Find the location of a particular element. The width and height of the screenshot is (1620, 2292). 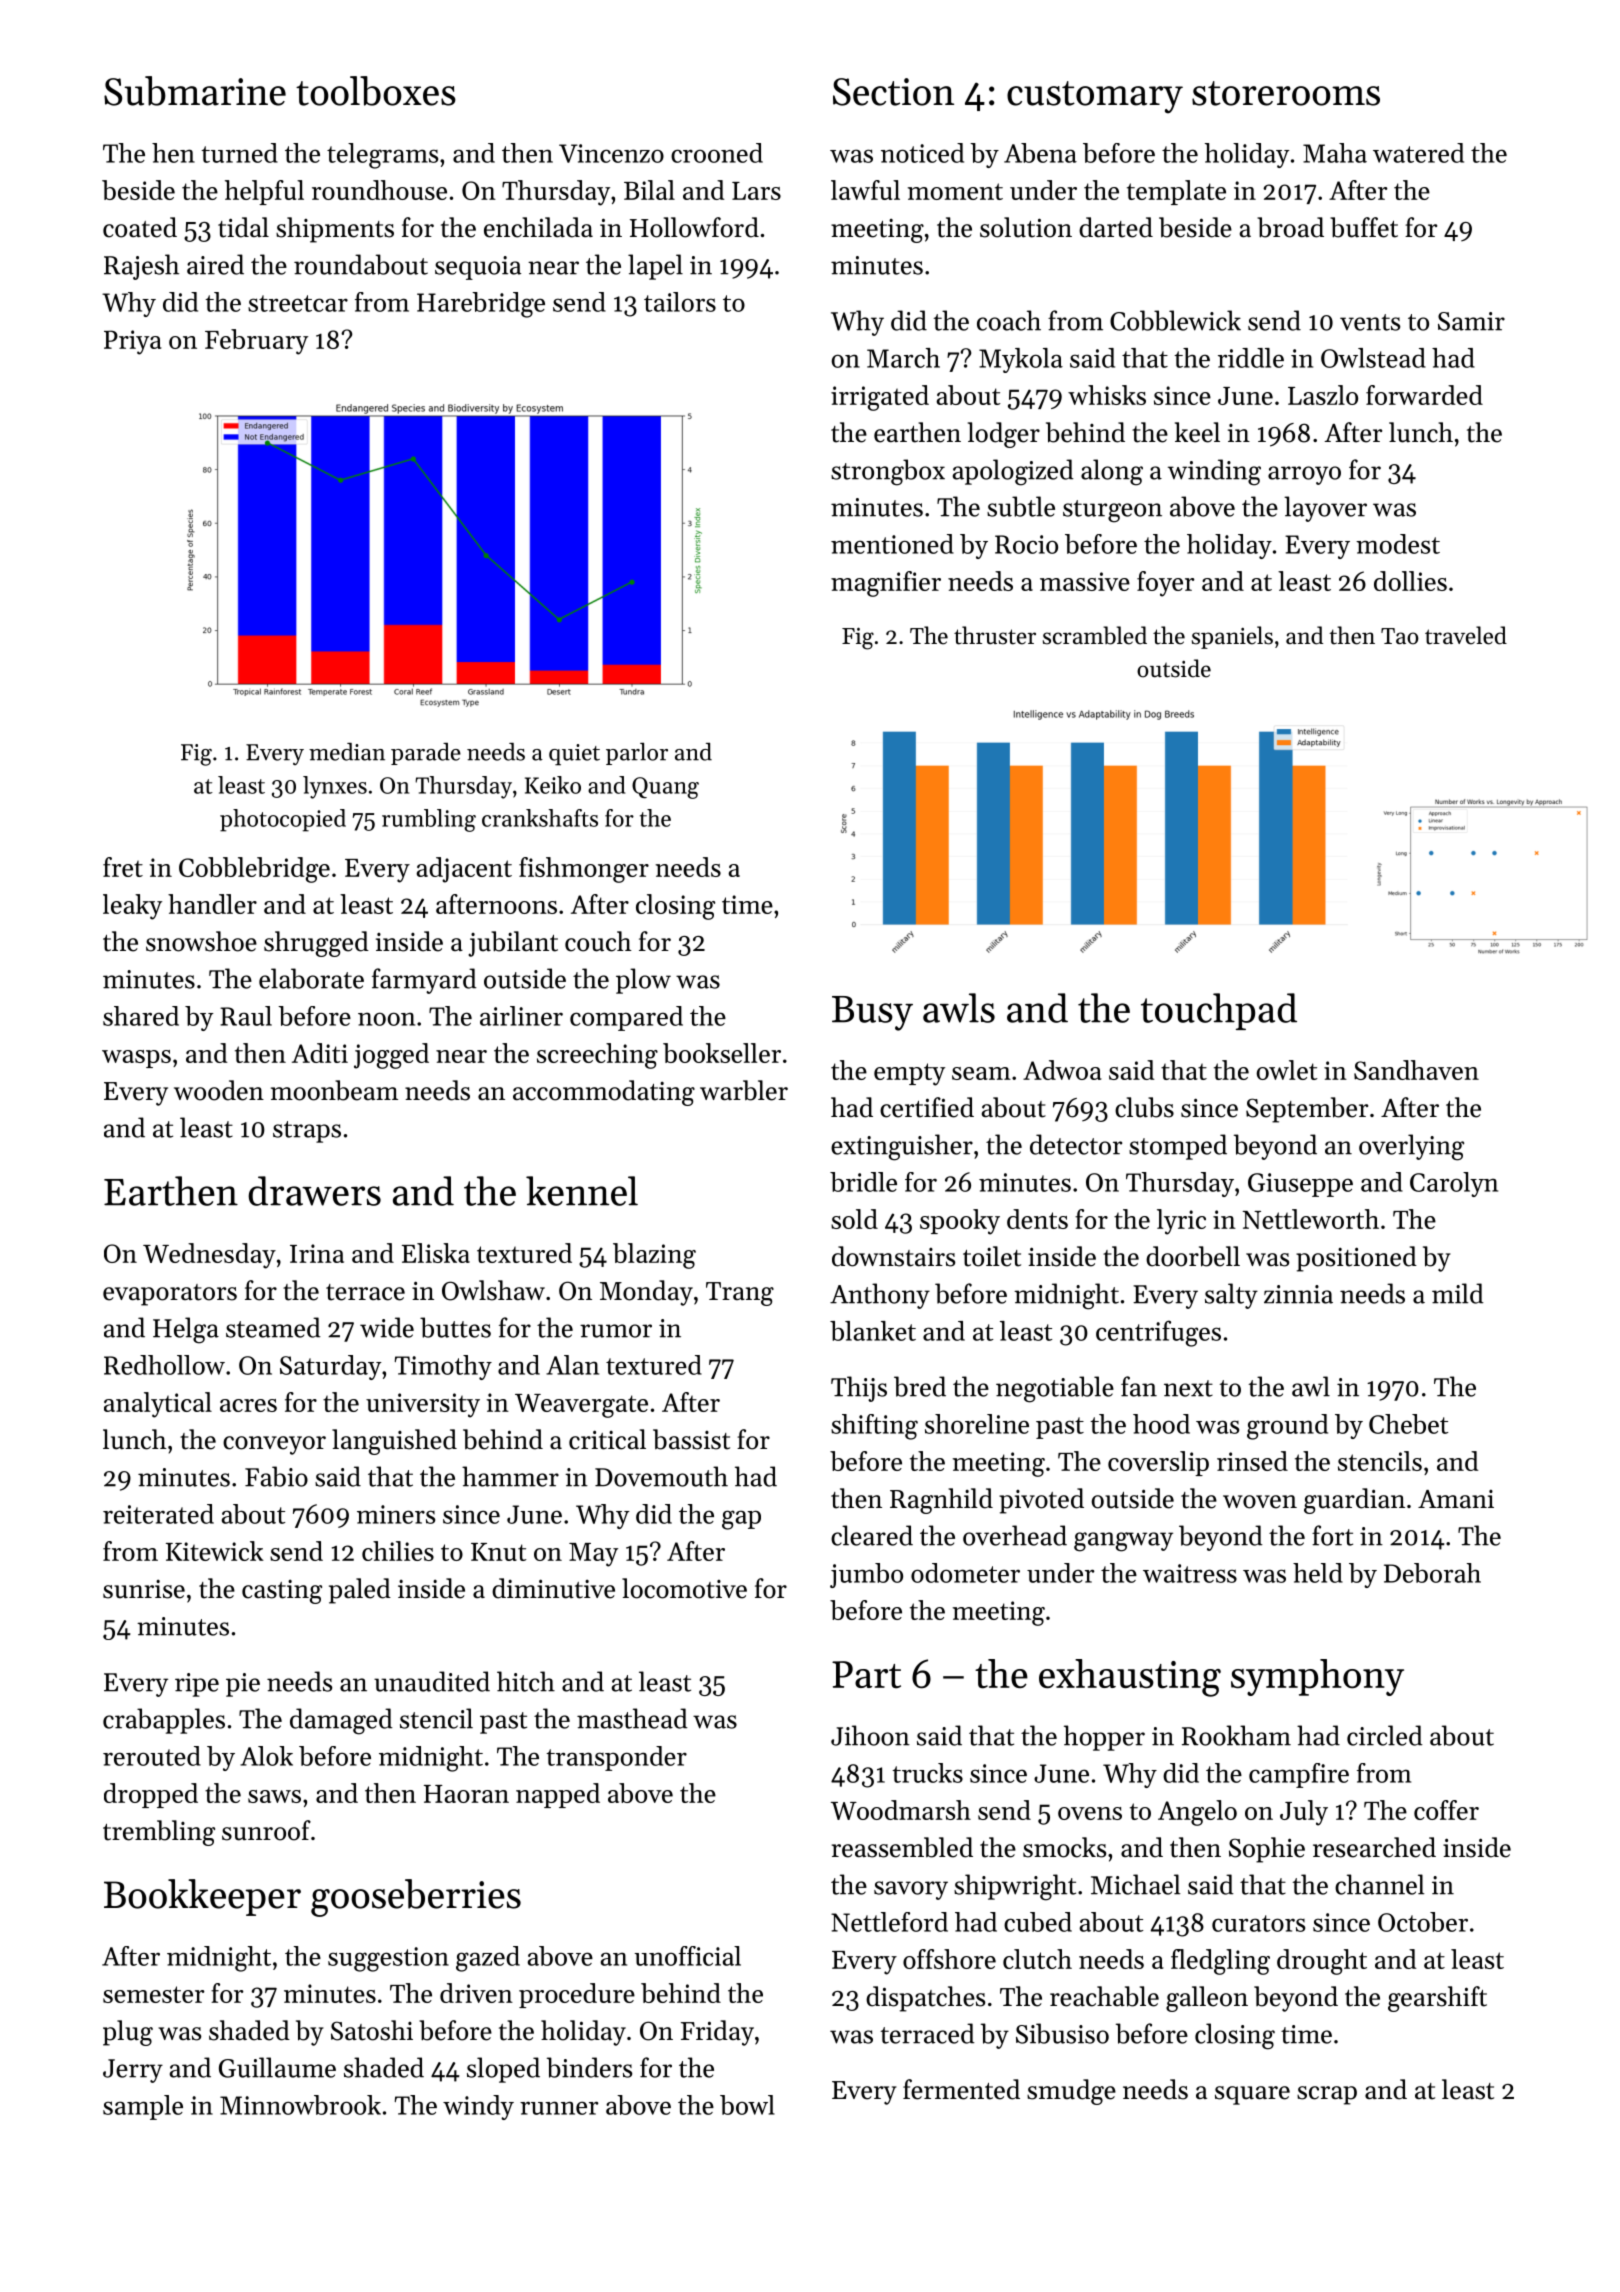

buttes is located at coordinates (455, 1327).
